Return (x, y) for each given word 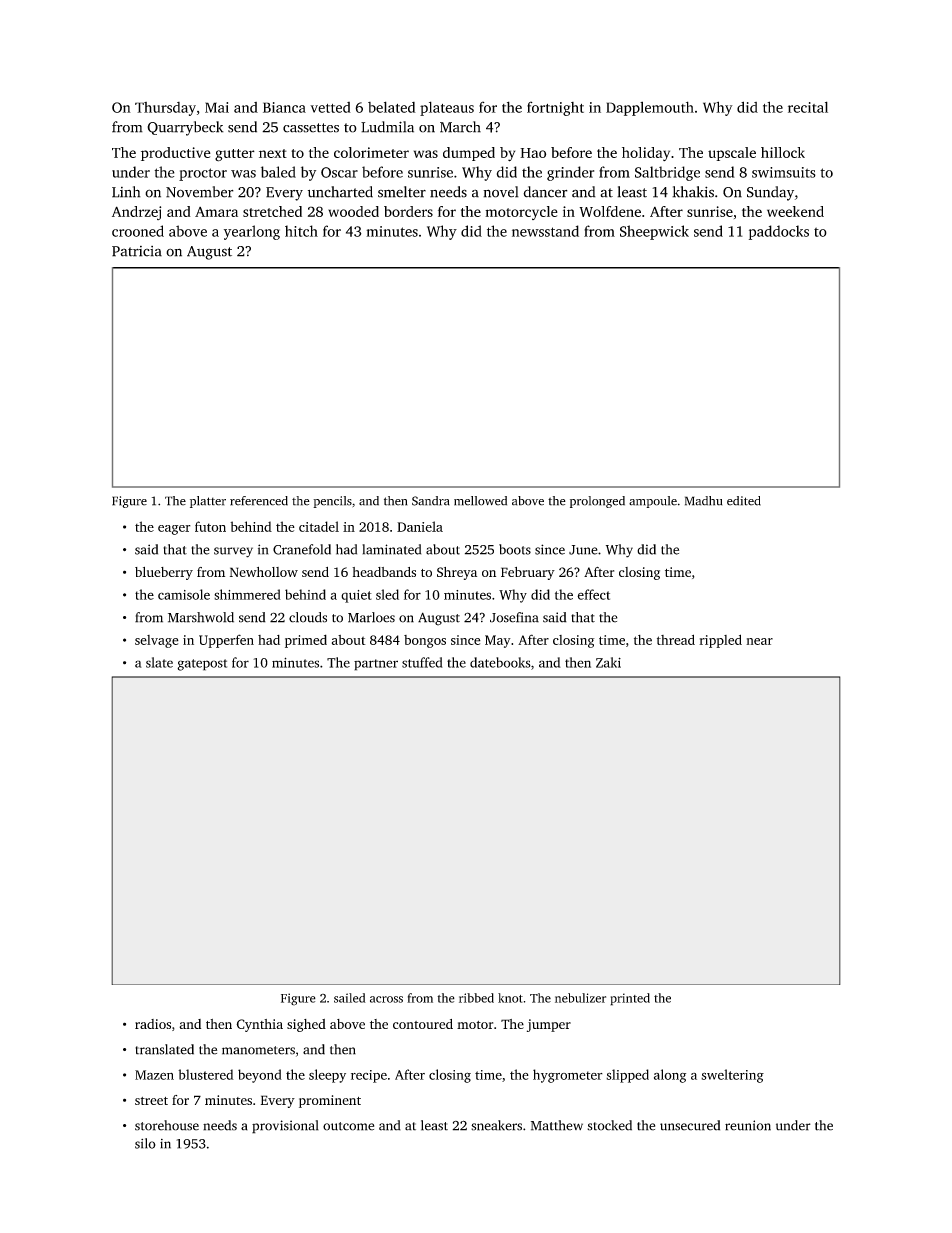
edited (744, 501)
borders (408, 211)
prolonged (597, 502)
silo (145, 1143)
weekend (795, 211)
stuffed (422, 662)
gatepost (202, 665)
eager (174, 530)
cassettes (311, 128)
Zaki (608, 662)
